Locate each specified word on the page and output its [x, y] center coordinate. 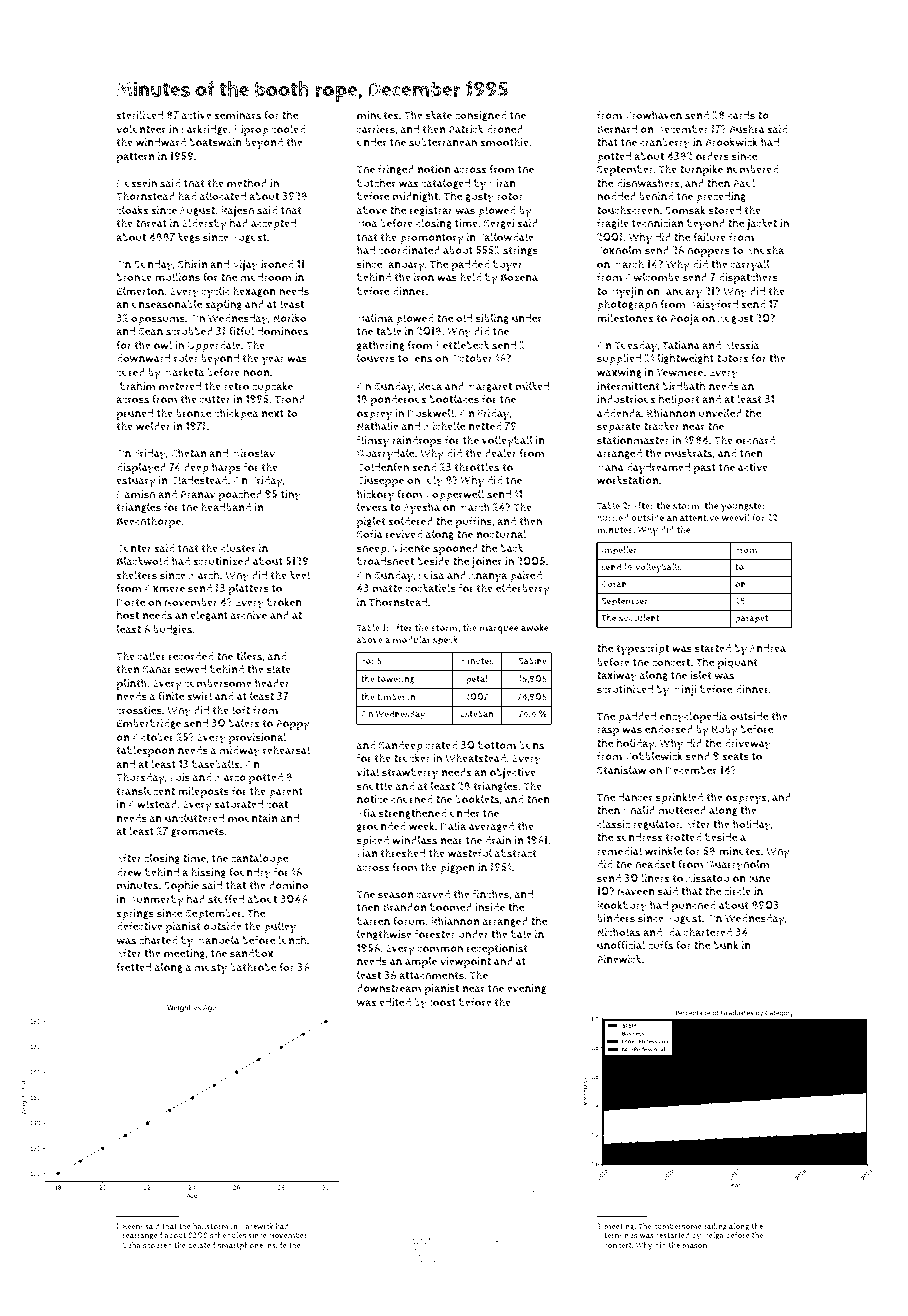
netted [485, 426]
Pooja [684, 320]
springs [135, 914]
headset [655, 864]
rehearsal [286, 750]
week [421, 826]
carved [433, 894]
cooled [288, 129]
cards [741, 115]
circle [737, 891]
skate [439, 115]
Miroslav [253, 453]
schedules [228, 1235]
